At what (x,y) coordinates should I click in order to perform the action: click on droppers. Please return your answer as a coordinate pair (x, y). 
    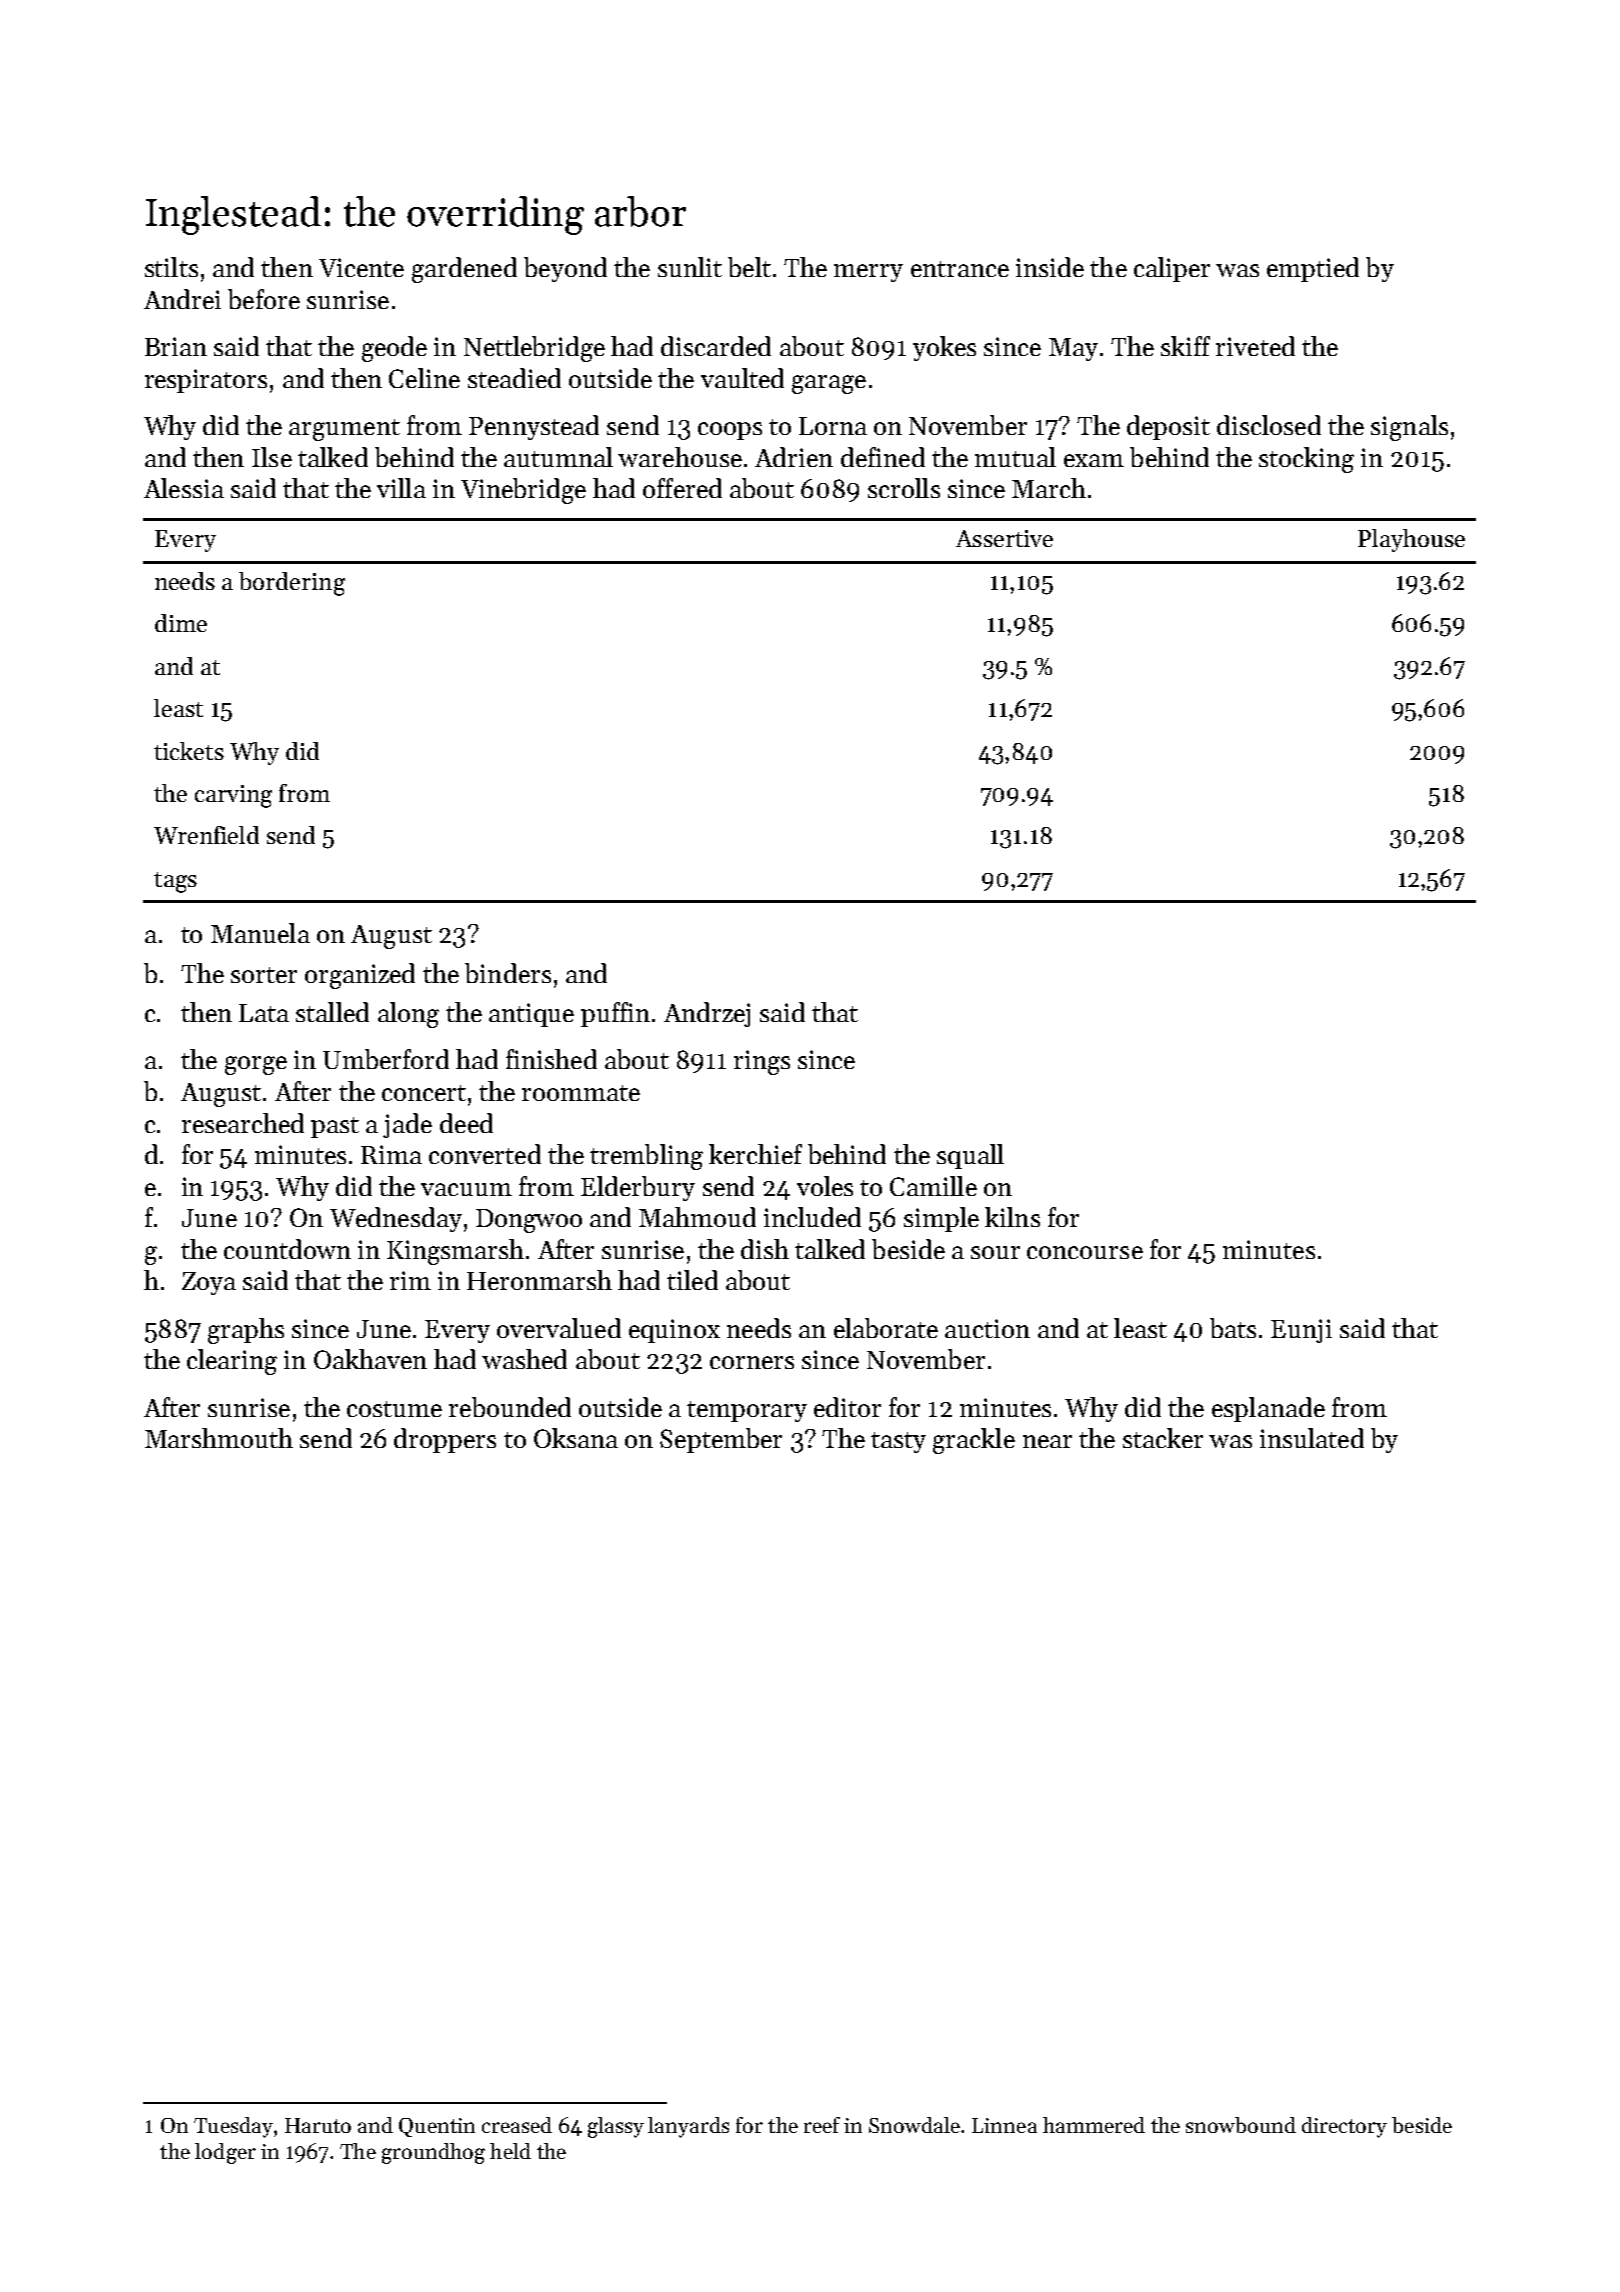
    Looking at the image, I should click on (445, 1440).
